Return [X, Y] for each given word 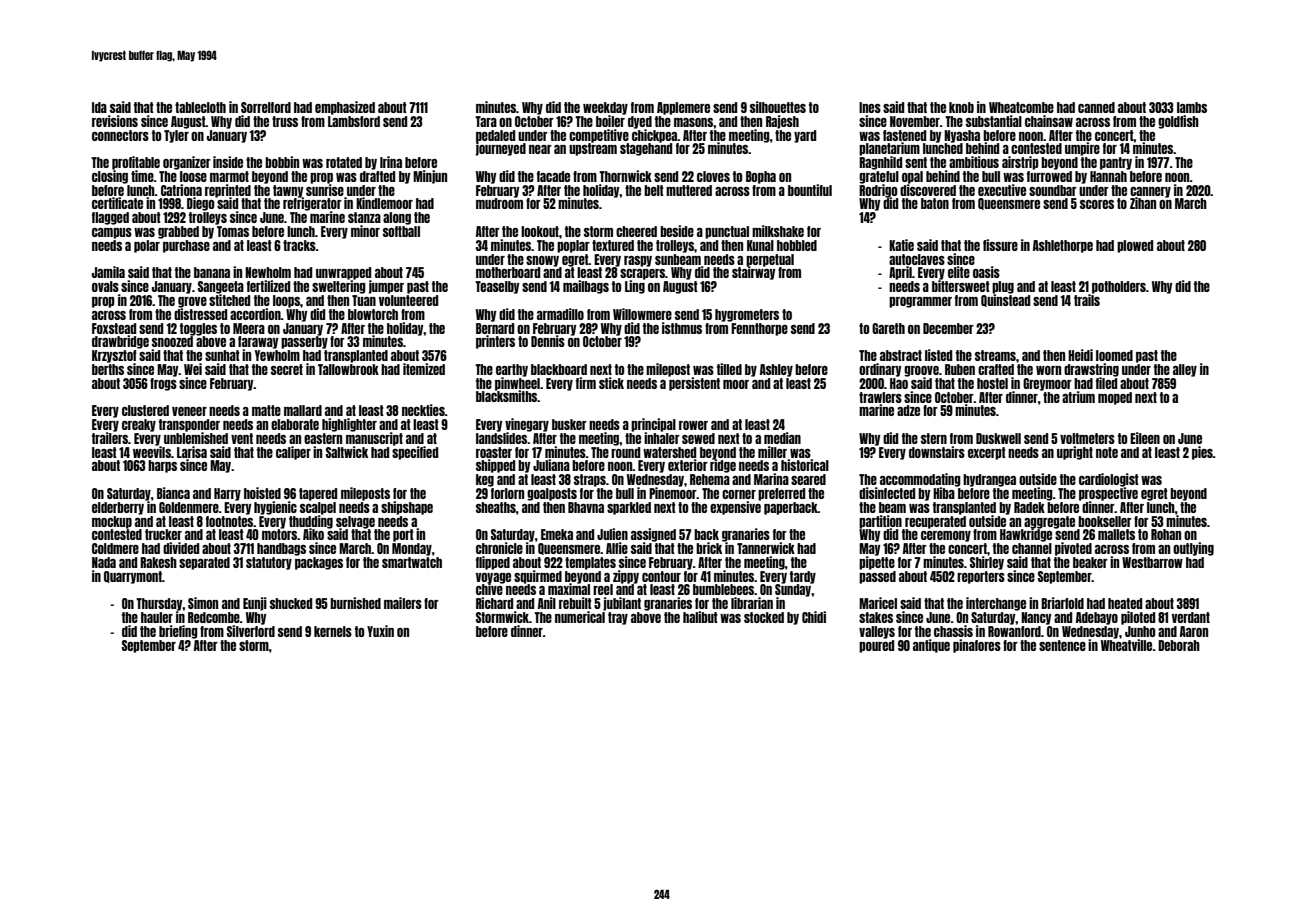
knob [961, 107]
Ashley [776, 370]
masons [693, 122]
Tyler [176, 136]
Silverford [251, 631]
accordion [255, 314]
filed [1106, 383]
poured [876, 646]
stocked [764, 617]
